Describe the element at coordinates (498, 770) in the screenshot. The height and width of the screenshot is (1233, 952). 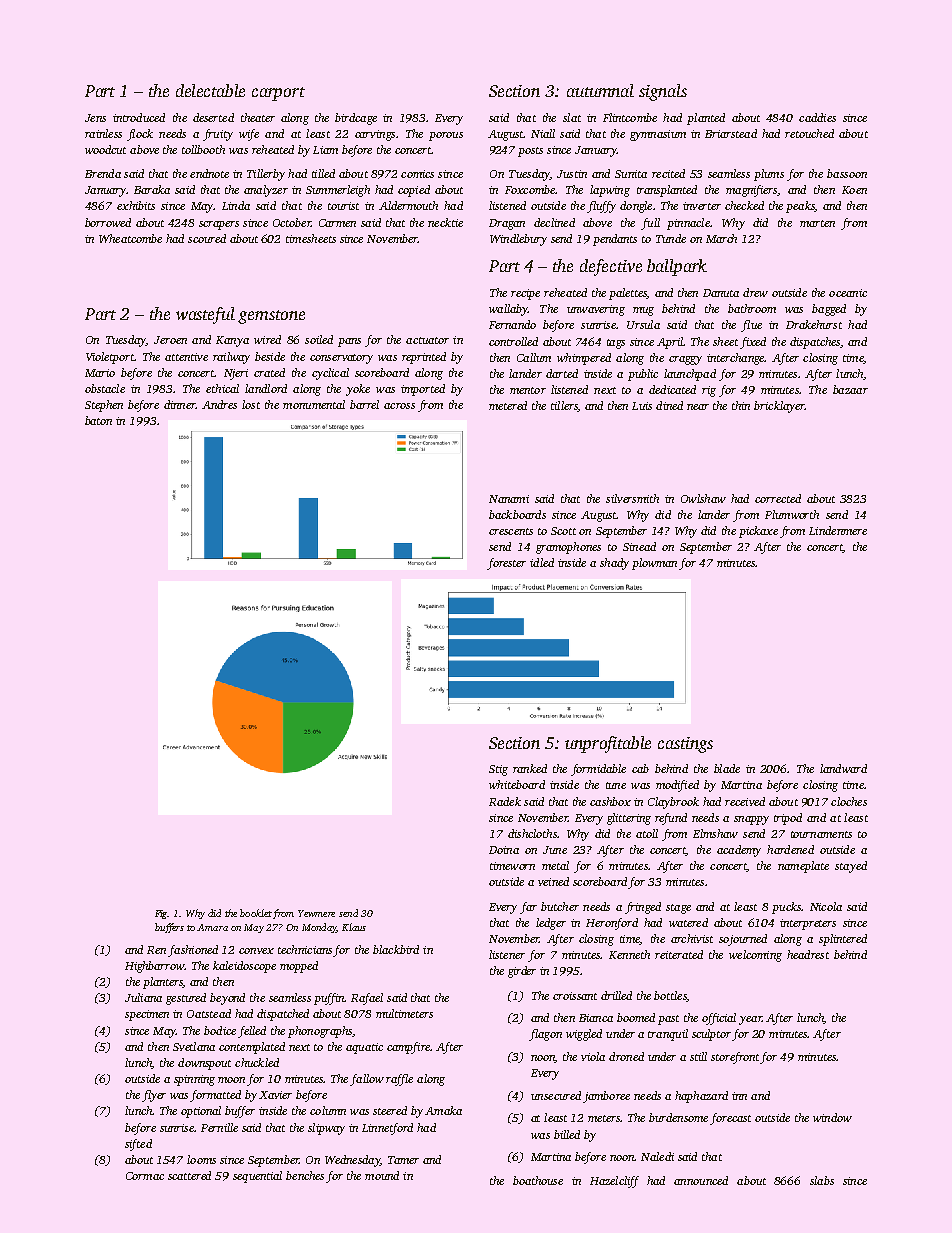
I see `Stig` at that location.
